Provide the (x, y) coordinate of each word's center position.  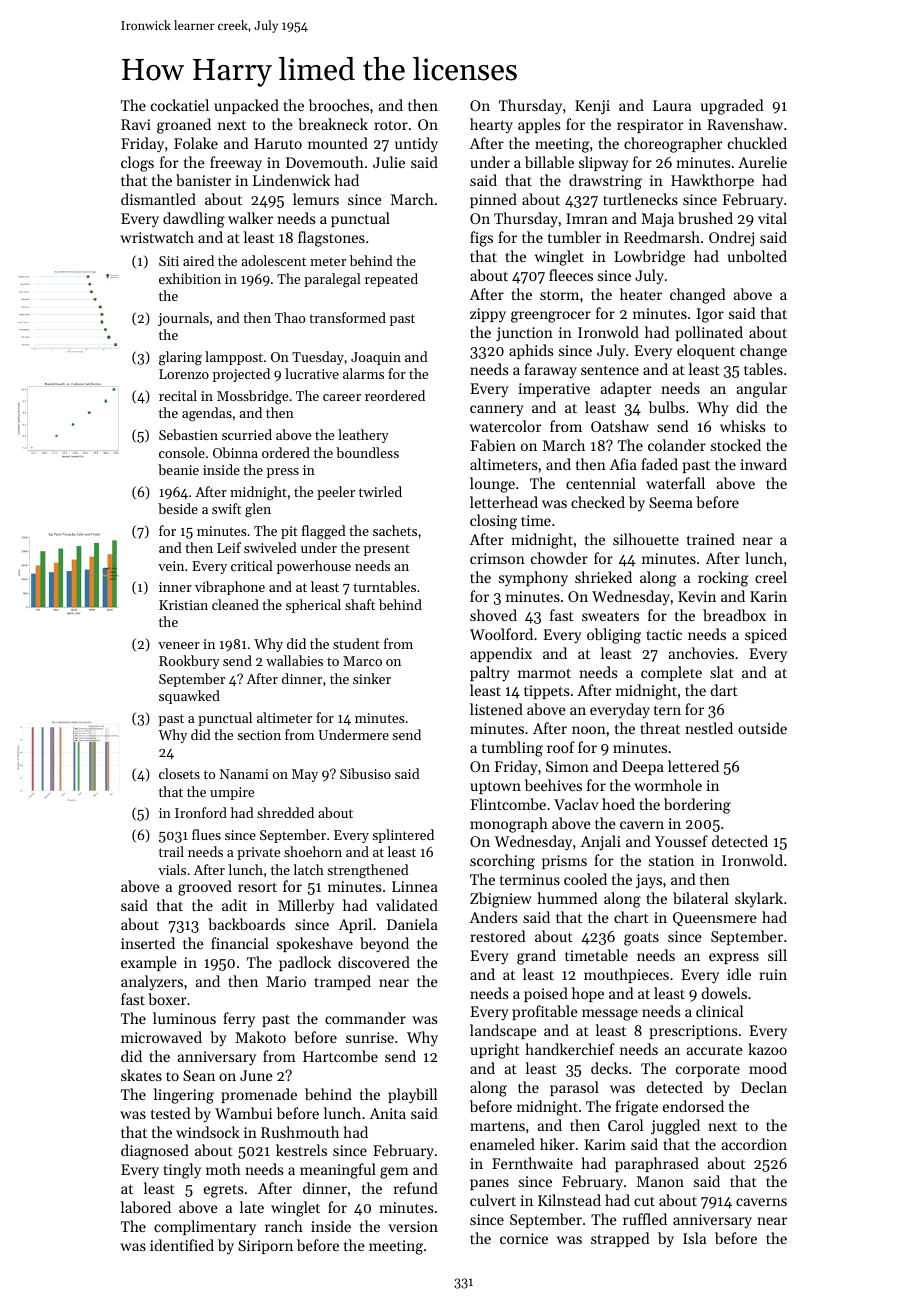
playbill (412, 1096)
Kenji (592, 107)
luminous (184, 1018)
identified (182, 1245)
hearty (491, 125)
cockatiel (180, 105)
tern (667, 710)
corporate (708, 1071)
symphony (533, 579)
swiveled (270, 547)
